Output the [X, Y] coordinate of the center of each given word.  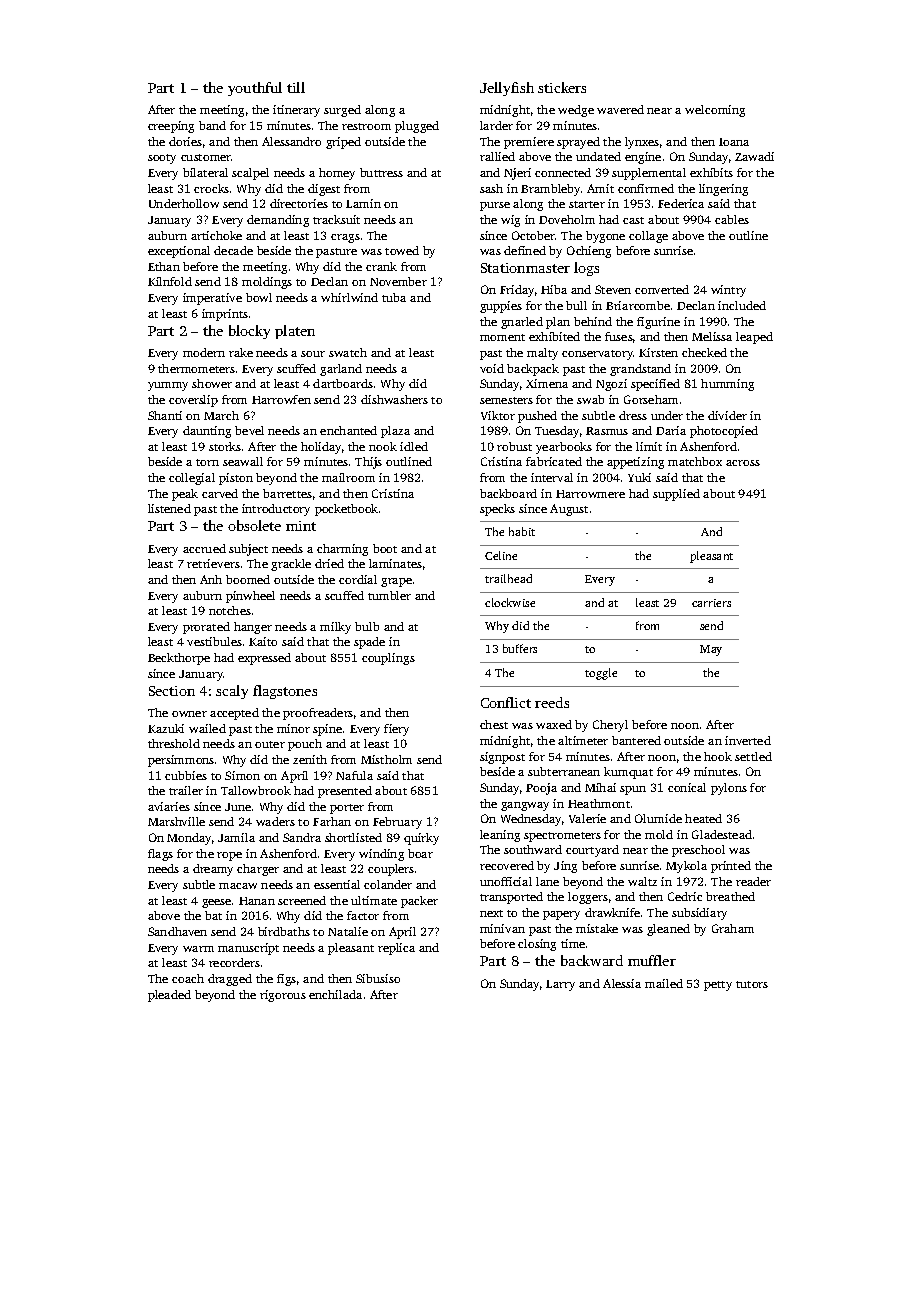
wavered [620, 109]
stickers [562, 87]
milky [335, 628]
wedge [576, 111]
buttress [381, 172]
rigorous [283, 996]
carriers [711, 603]
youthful [255, 89]
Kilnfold [170, 281]
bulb [367, 626]
